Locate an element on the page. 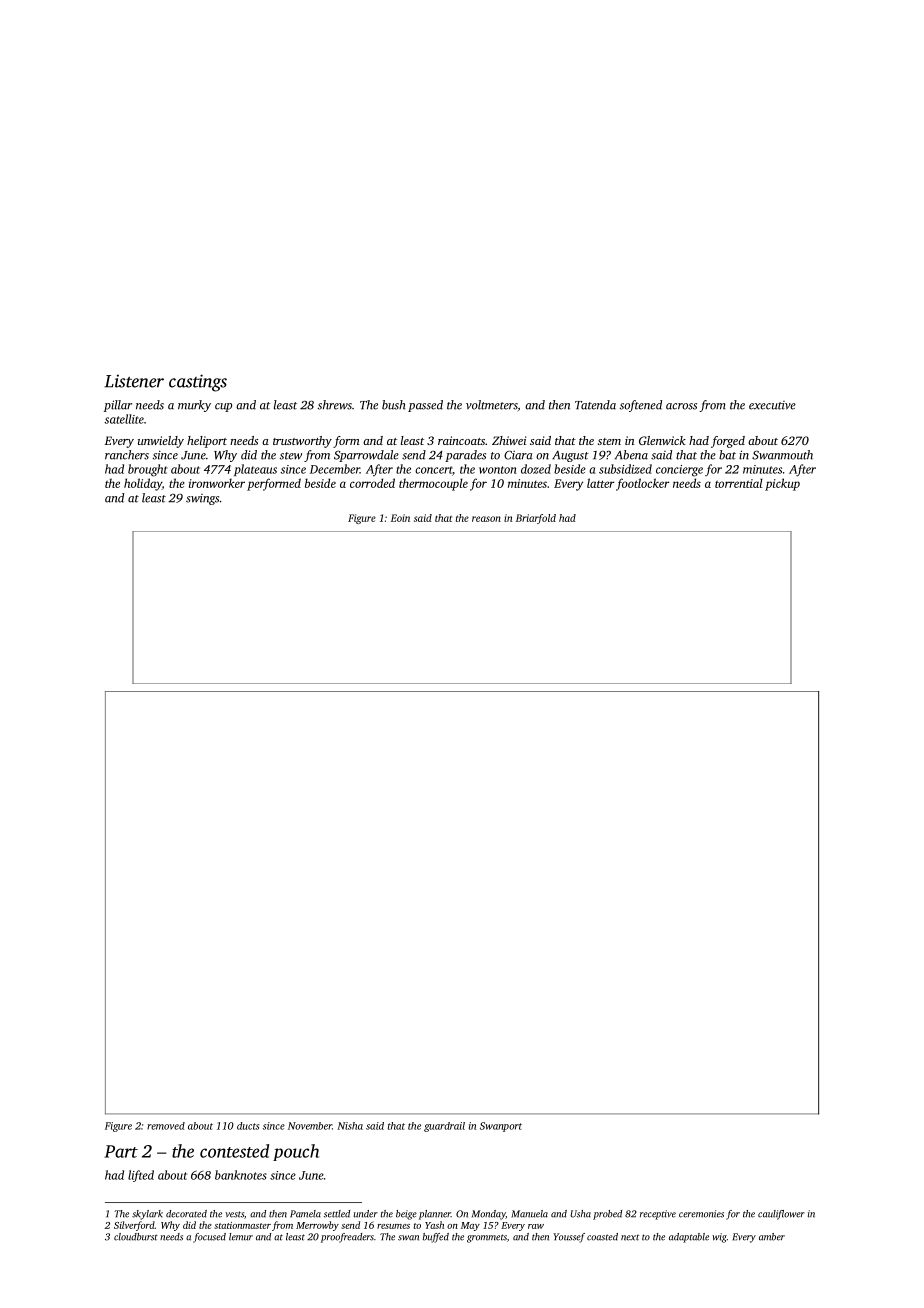 The width and height of the page is (924, 1308). ceremonies is located at coordinates (701, 1214).
